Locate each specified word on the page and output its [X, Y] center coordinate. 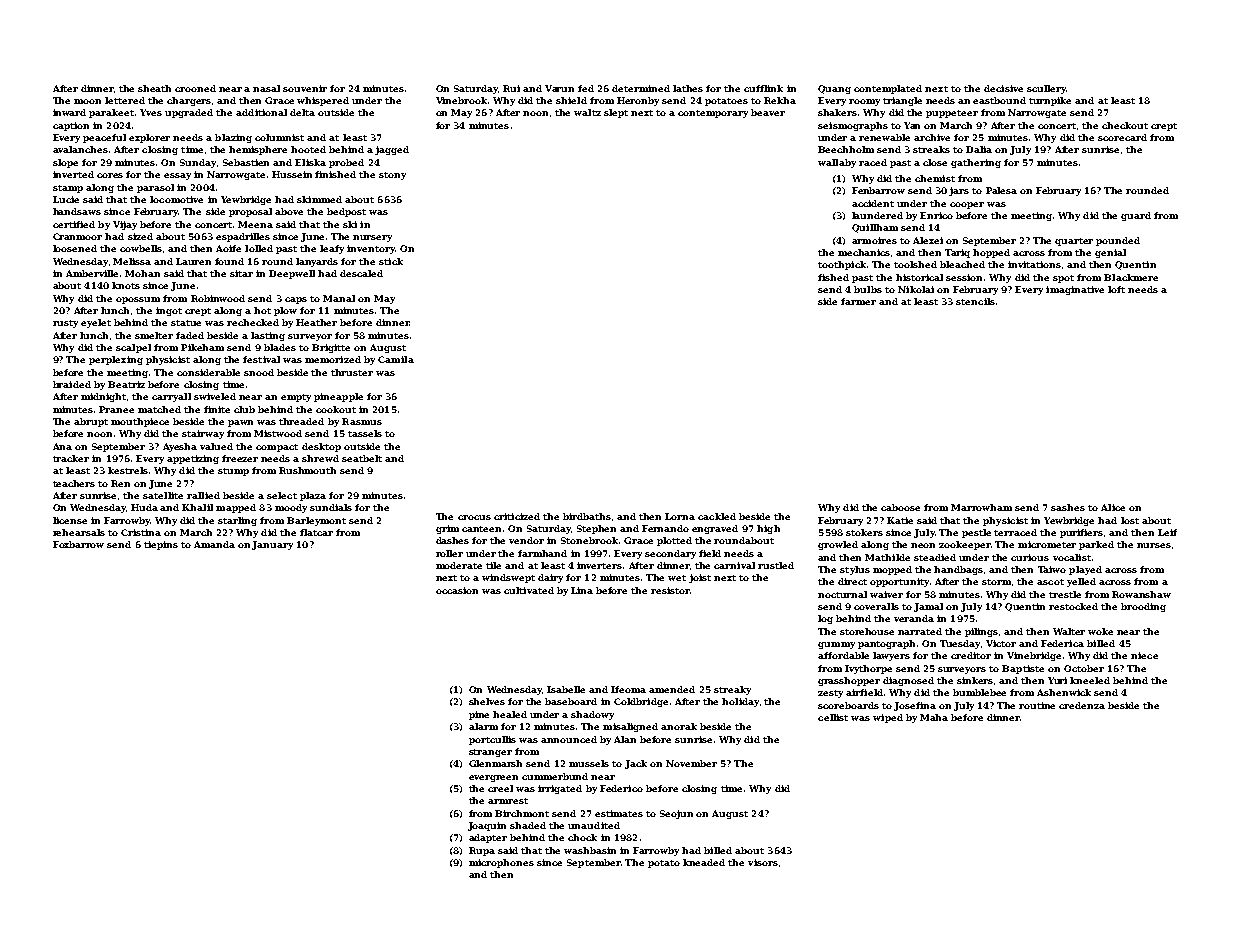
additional [261, 112]
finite [217, 409]
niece [1144, 655]
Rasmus [362, 421]
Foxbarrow [78, 544]
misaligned [630, 727]
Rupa [482, 851]
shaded [528, 825]
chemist [935, 178]
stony [392, 176]
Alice [1113, 507]
